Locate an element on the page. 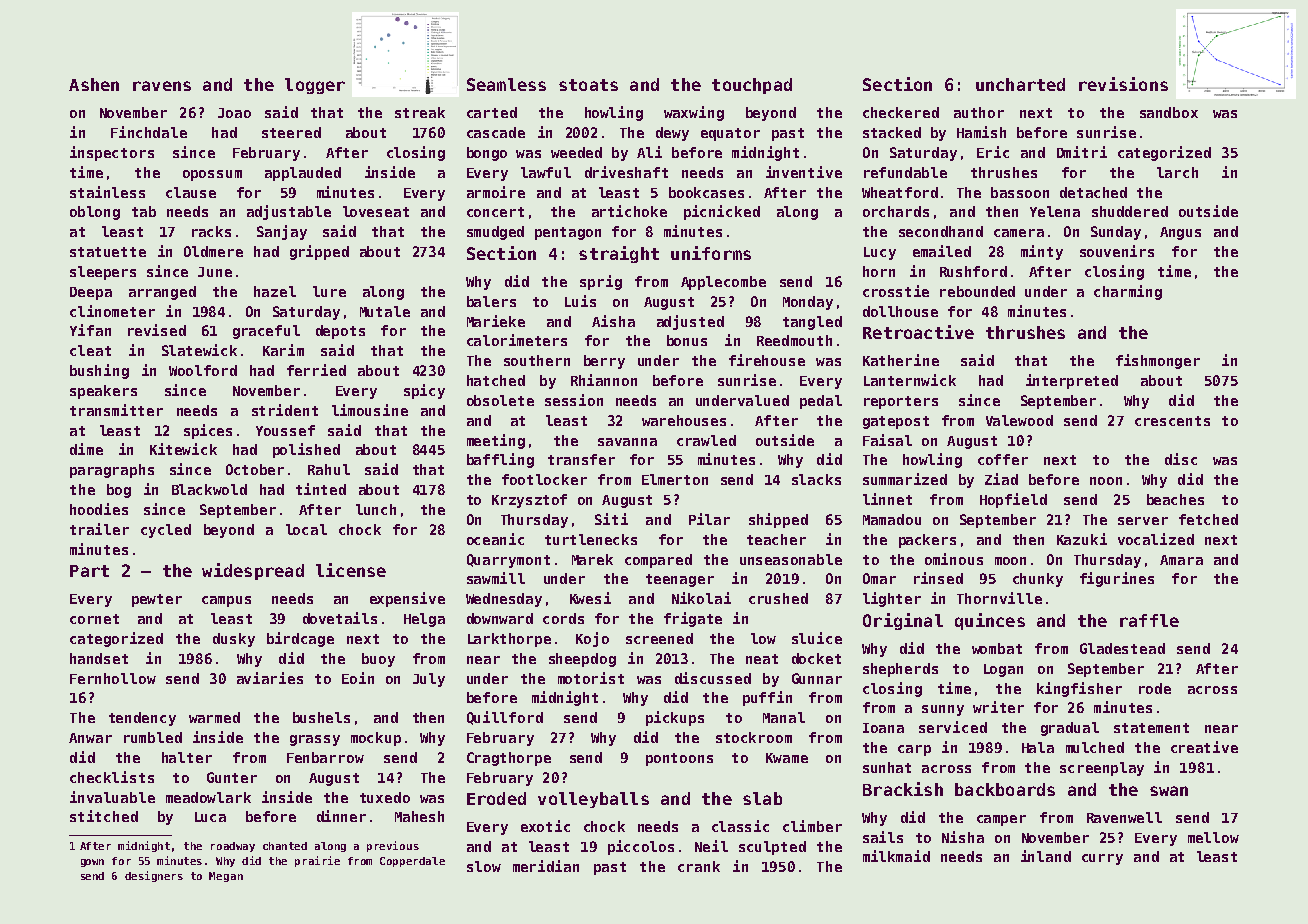  stainless is located at coordinates (107, 192).
